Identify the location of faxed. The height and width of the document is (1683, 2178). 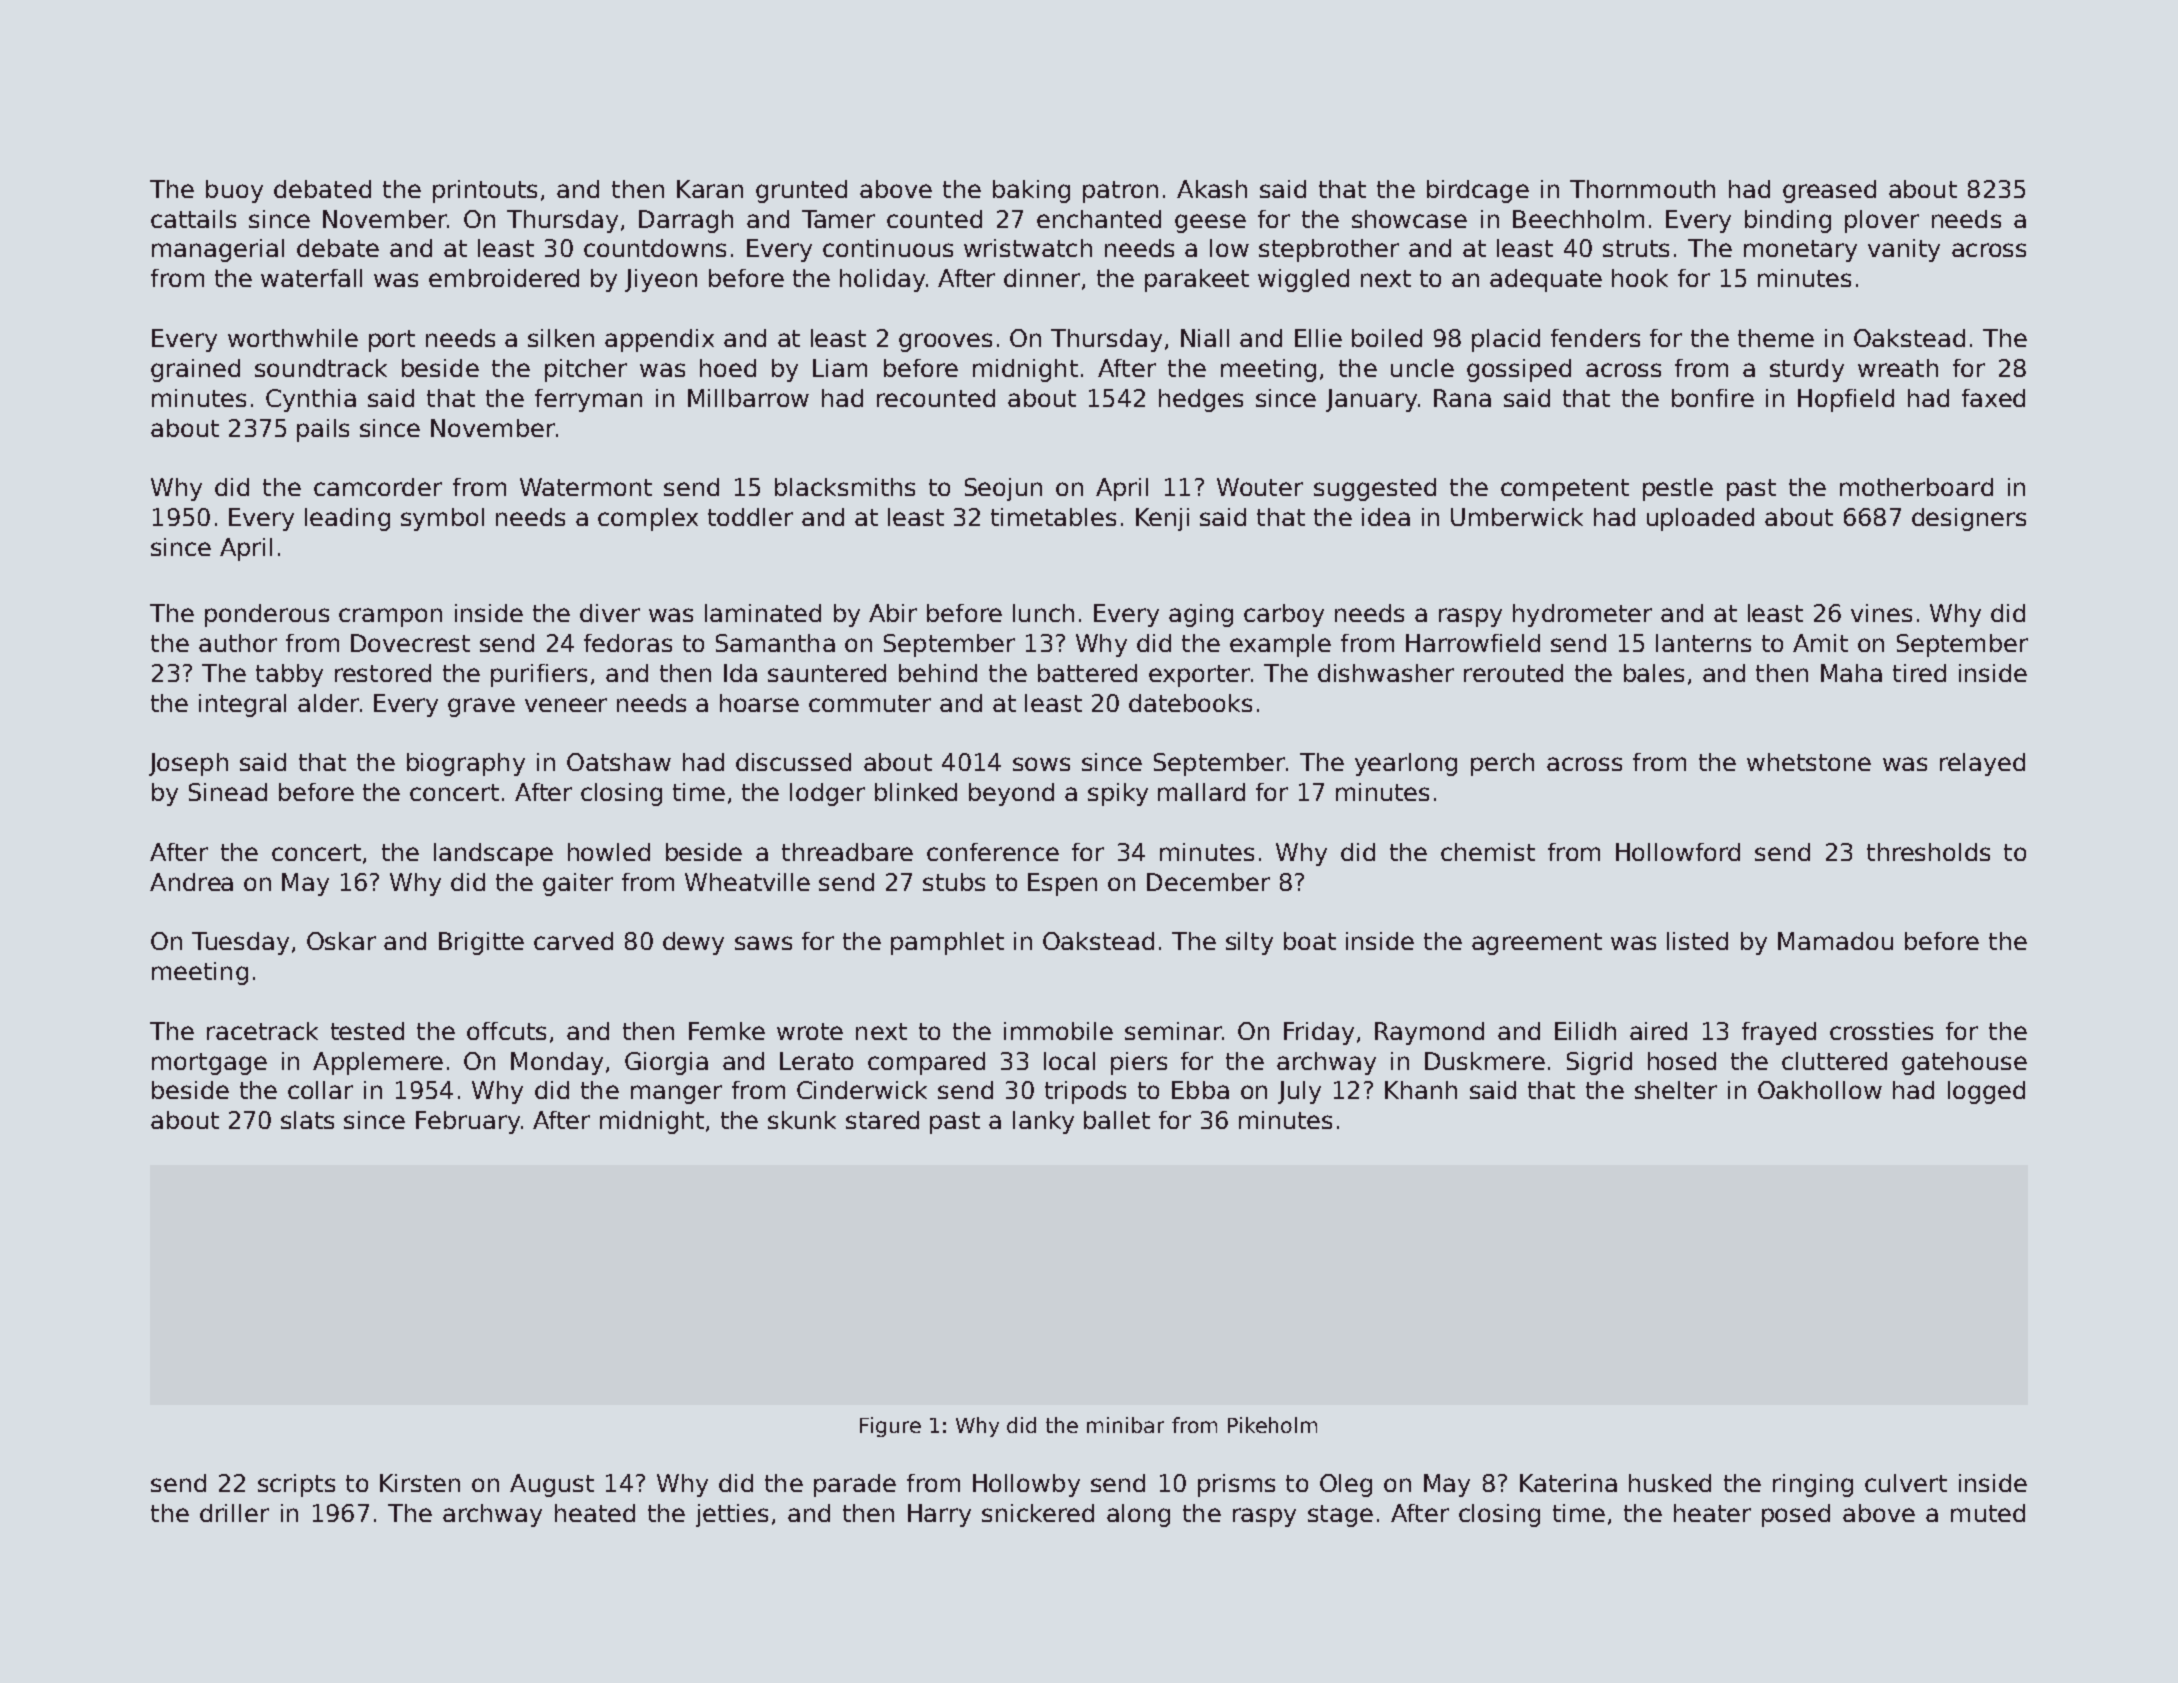
(1993, 398).
